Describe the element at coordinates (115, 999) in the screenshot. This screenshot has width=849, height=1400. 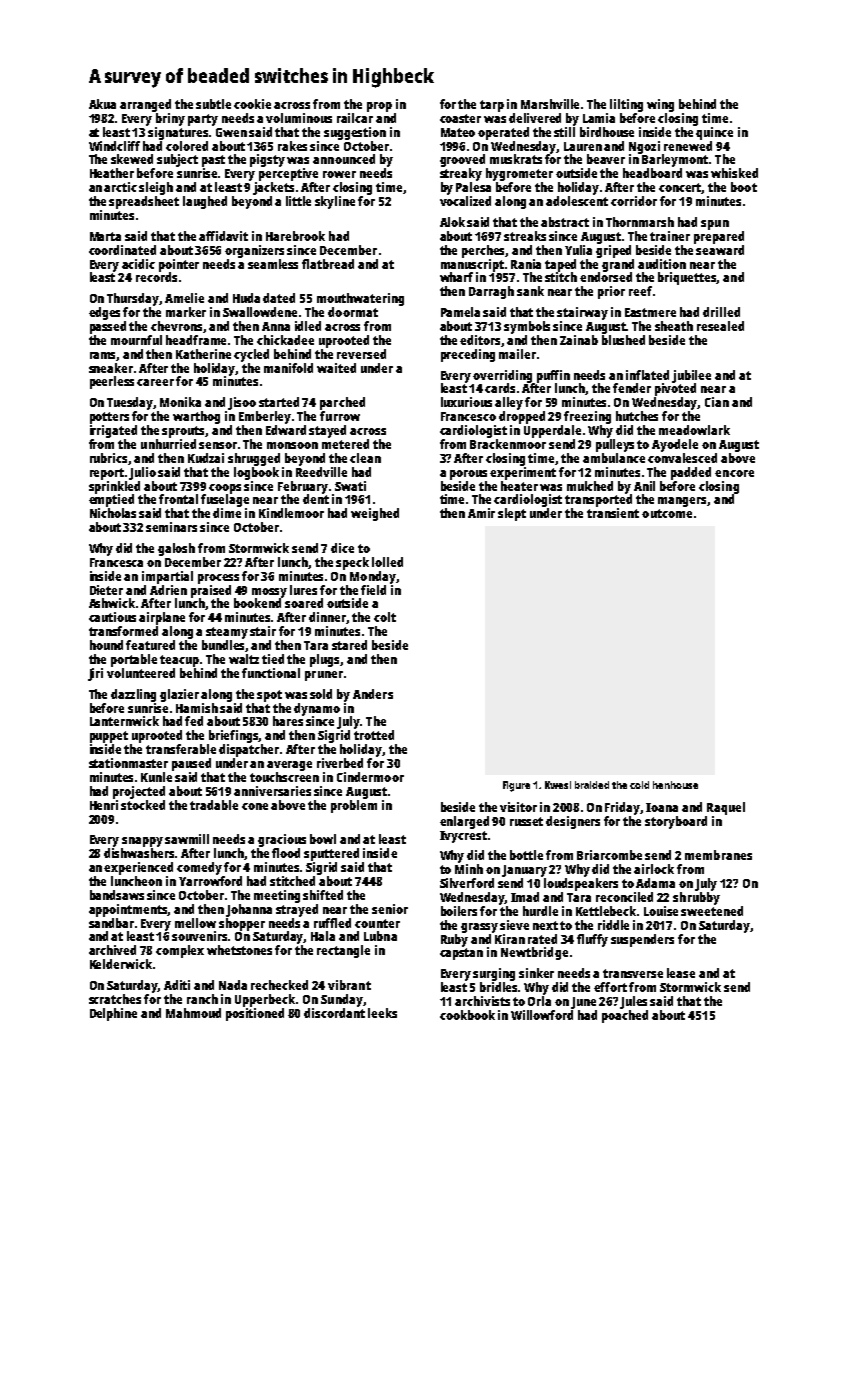
I see `scratches` at that location.
